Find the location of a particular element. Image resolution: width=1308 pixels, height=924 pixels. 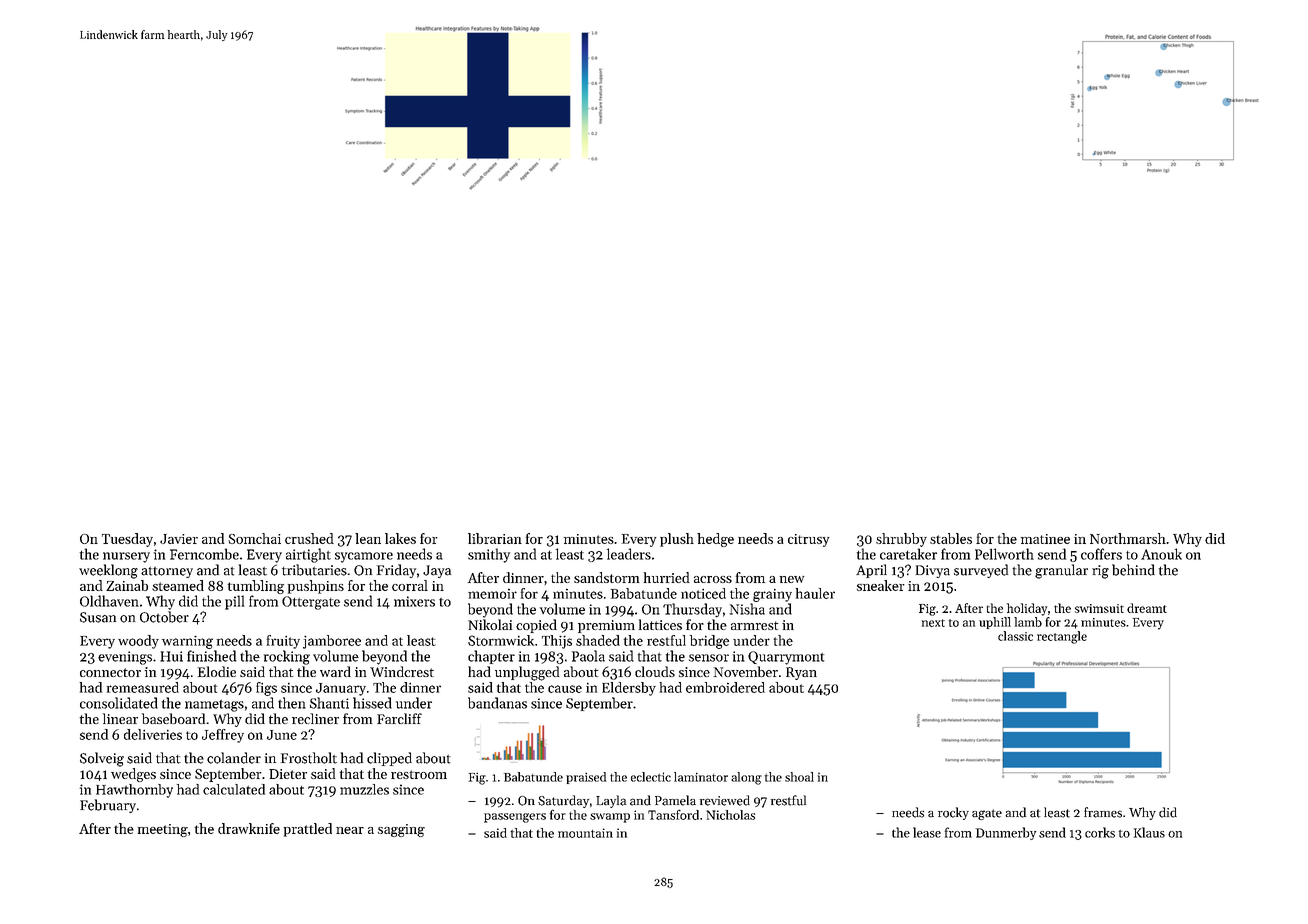

meeting is located at coordinates (163, 830).
